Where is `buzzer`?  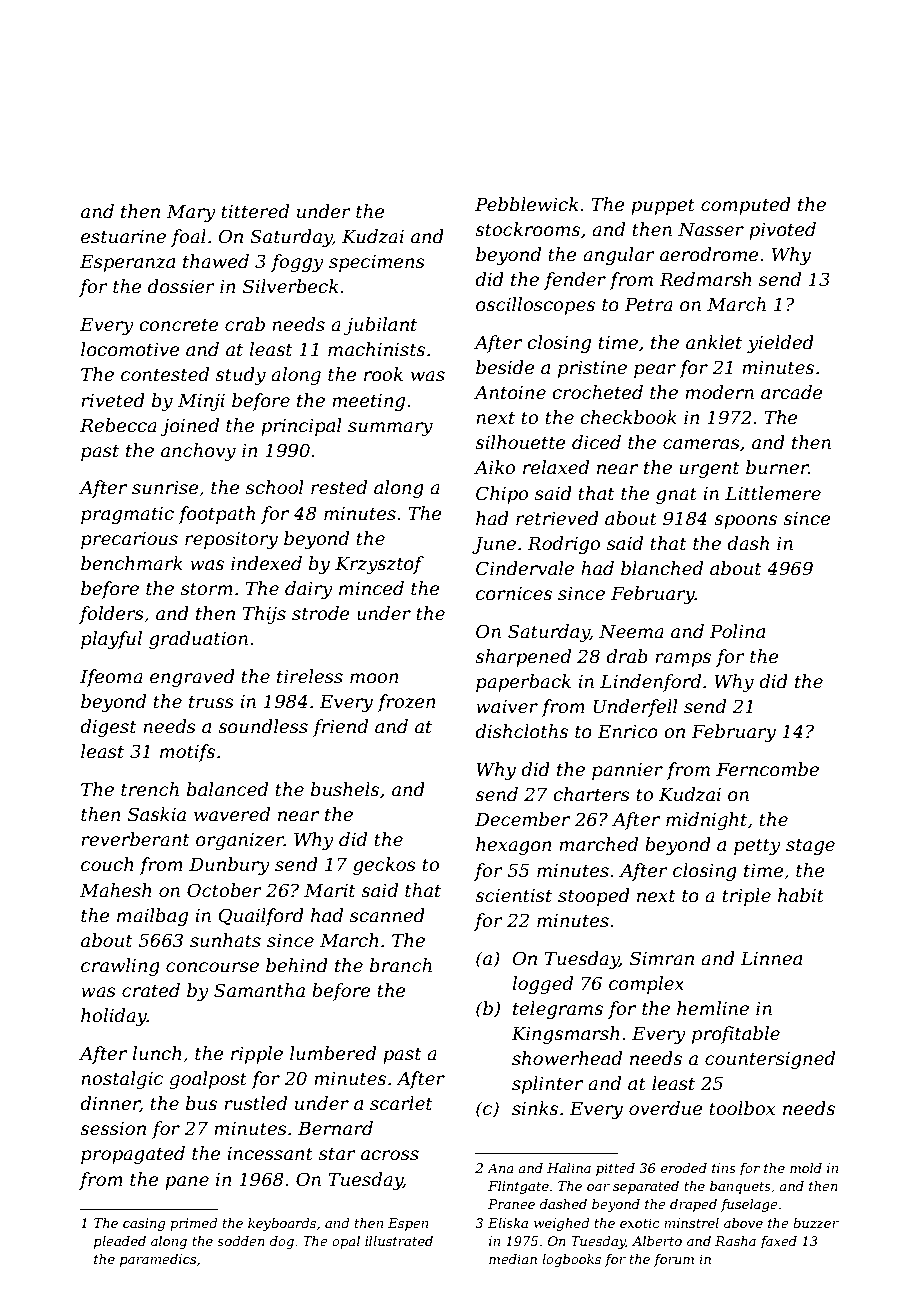
buzzer is located at coordinates (816, 1223).
